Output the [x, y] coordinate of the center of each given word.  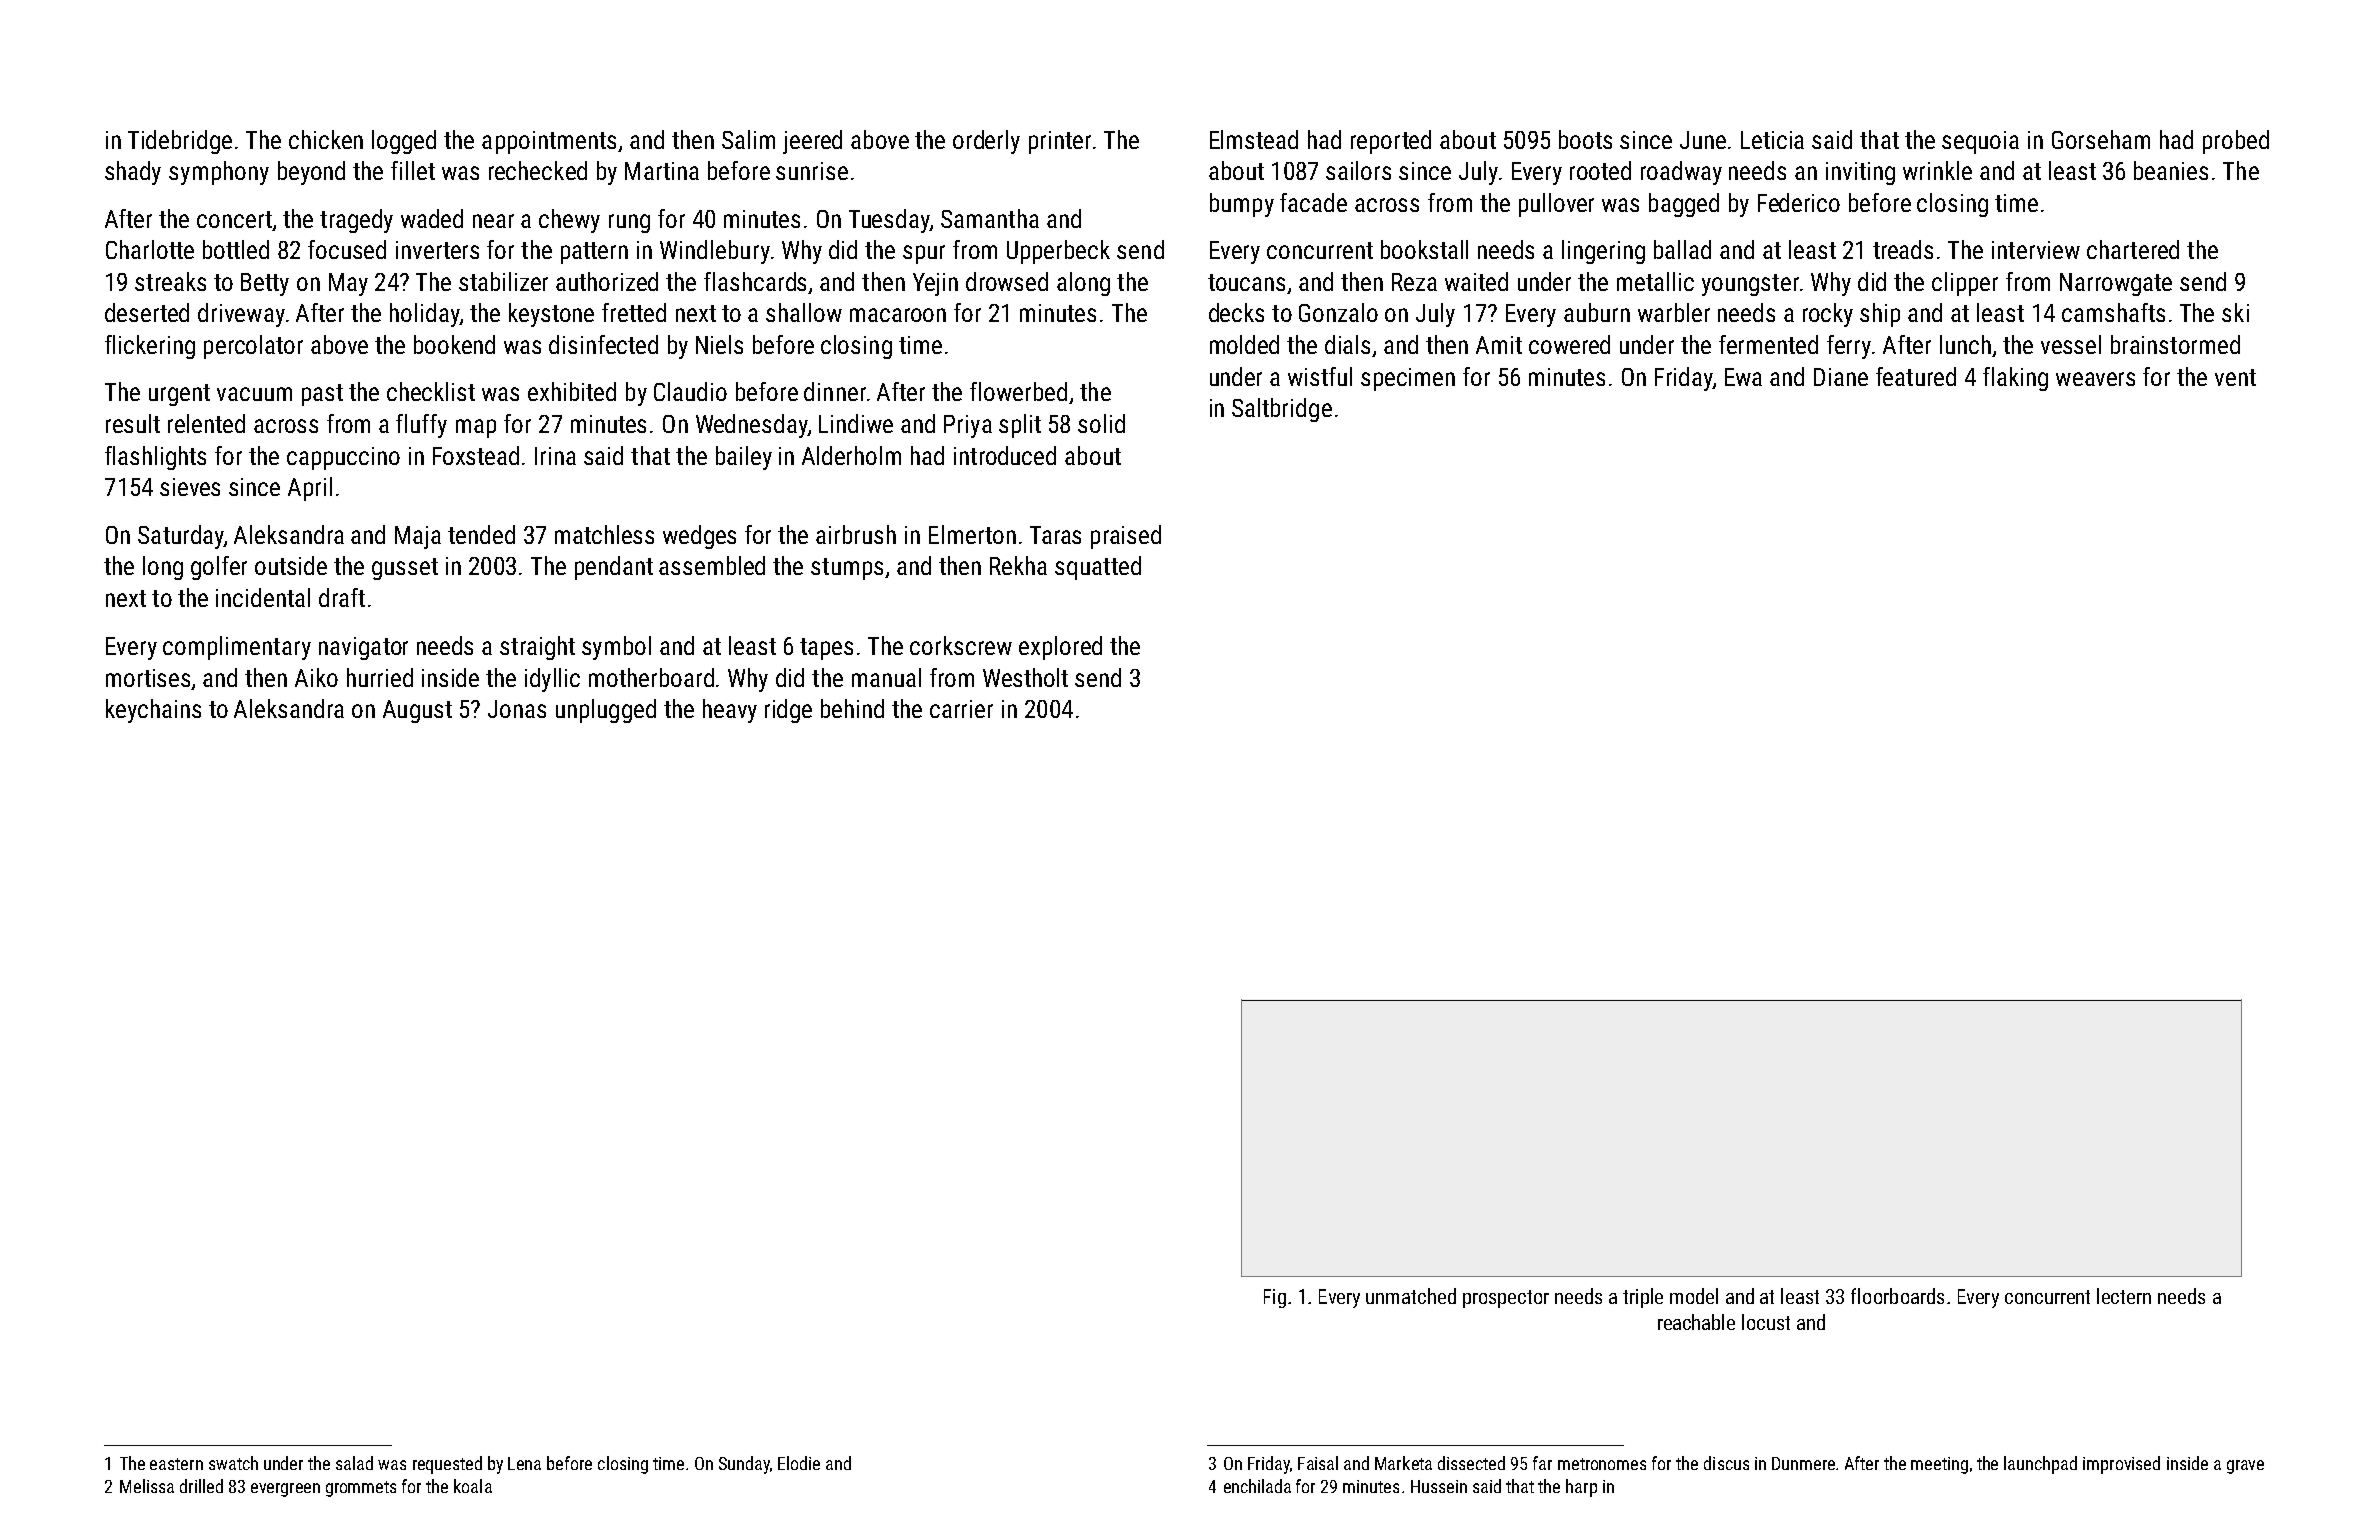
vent [2235, 377]
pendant [614, 568]
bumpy [1242, 205]
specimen [1408, 379]
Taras [1055, 535]
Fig [1275, 1298]
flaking [2015, 379]
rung [629, 223]
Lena [524, 1463]
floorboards [1897, 1296]
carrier [961, 709]
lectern [2124, 1296]
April [310, 489]
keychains [153, 711]
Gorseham [2101, 139]
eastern [176, 1464]
